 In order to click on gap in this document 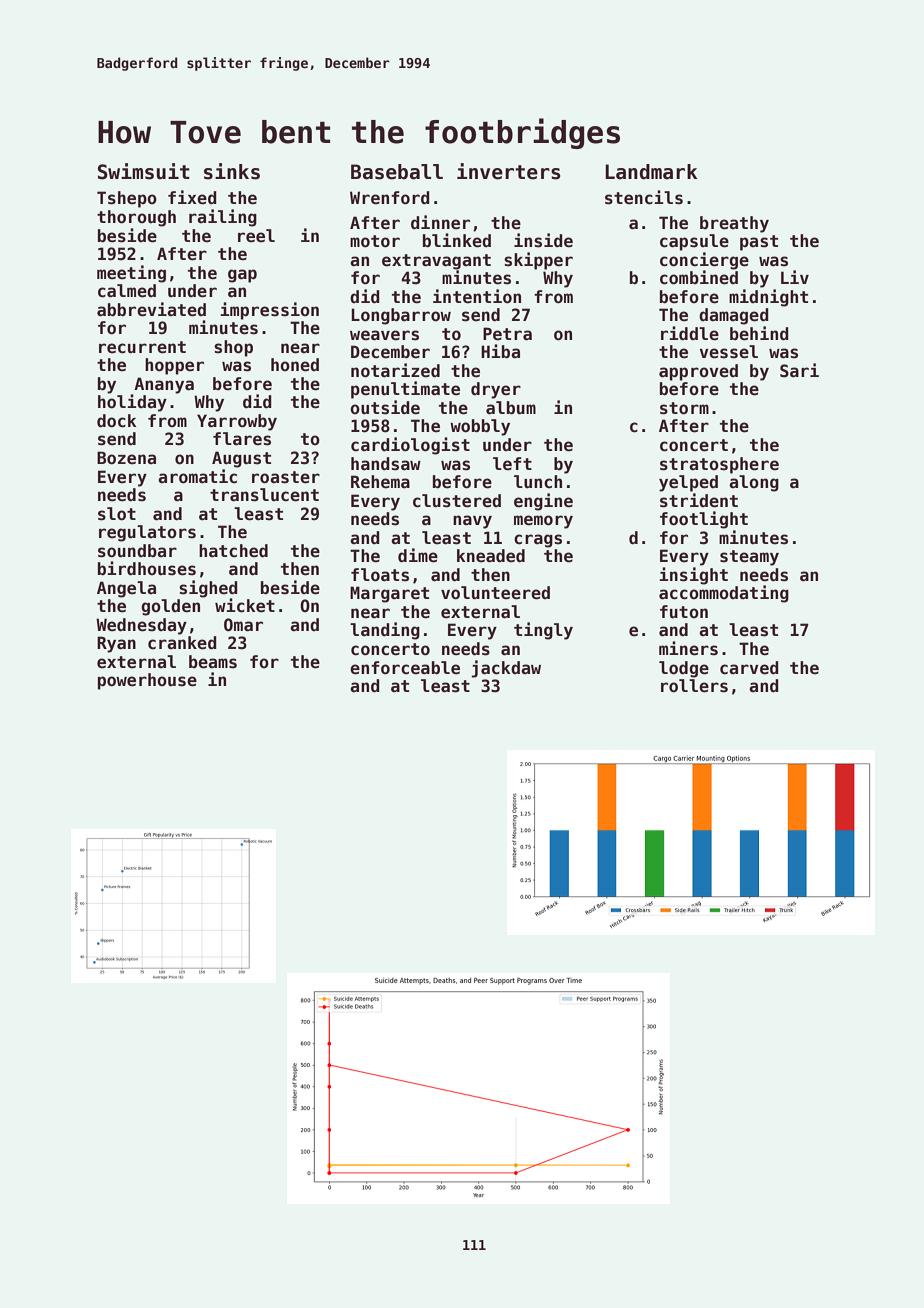, I will do `click(242, 276)`.
